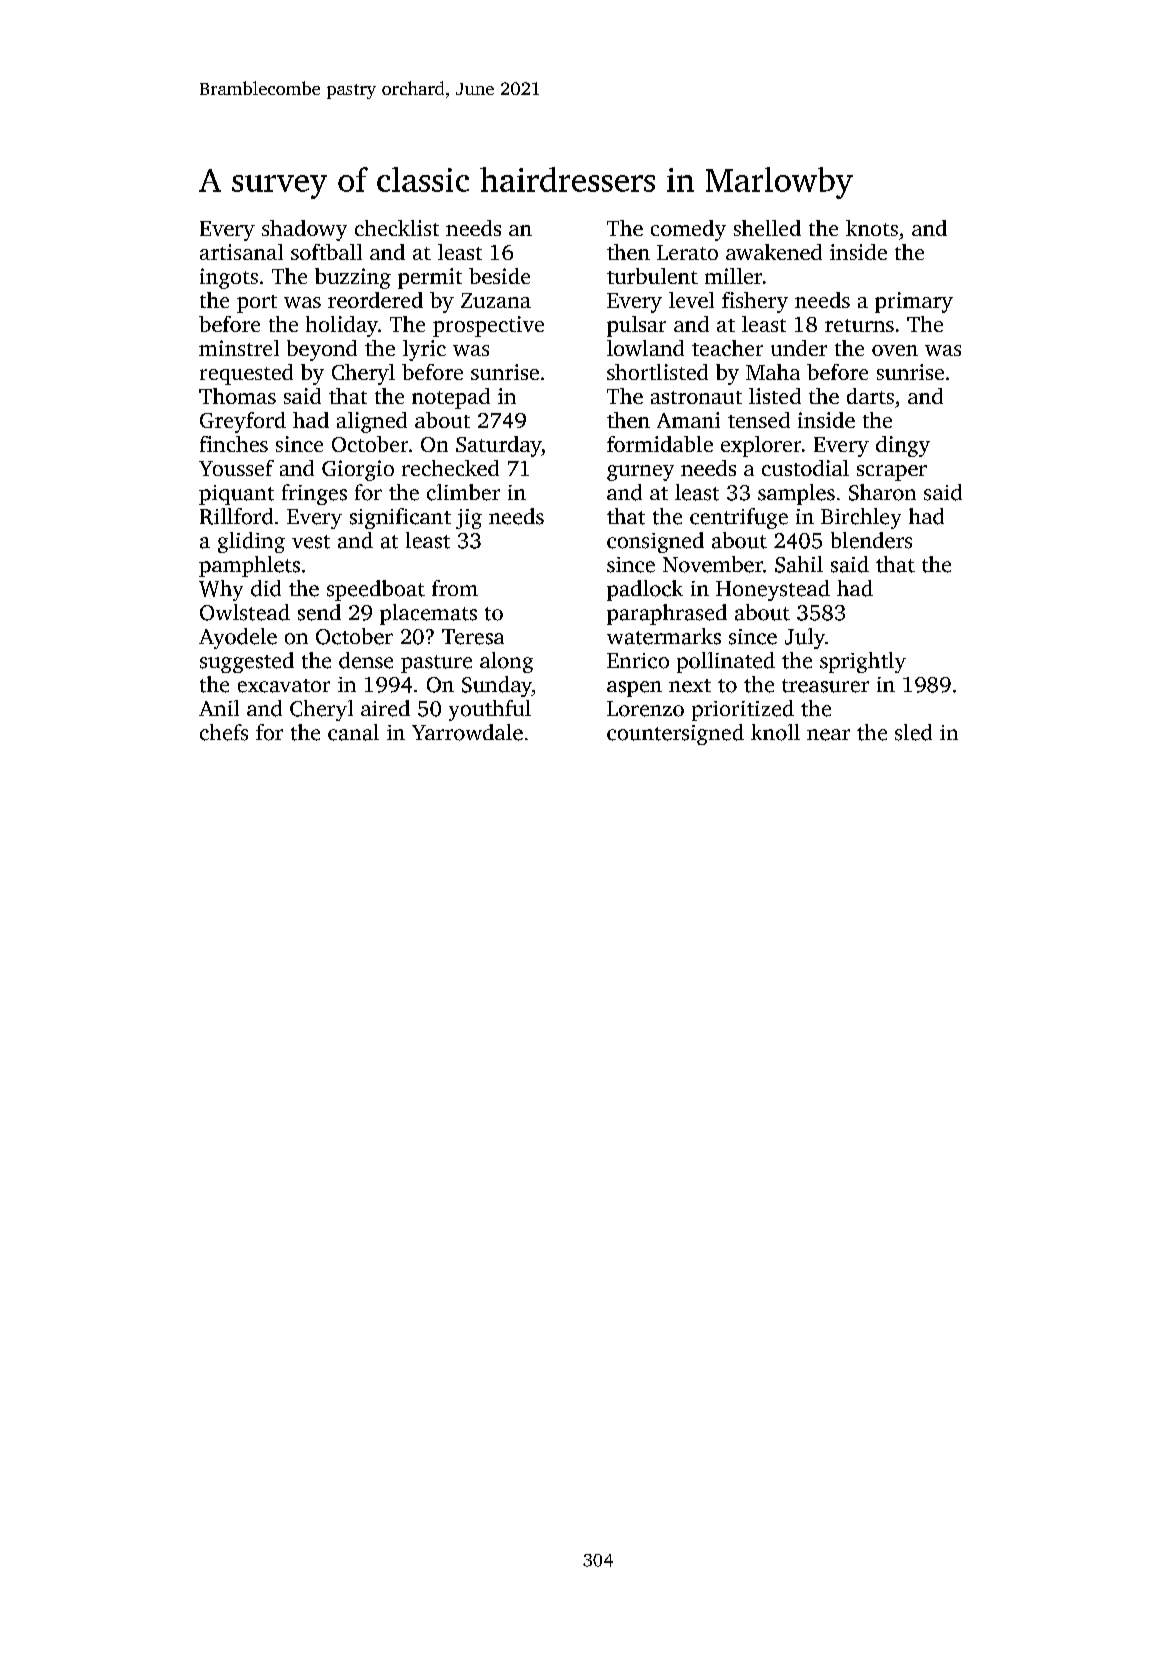 This screenshot has width=1165, height=1654. Describe the element at coordinates (236, 495) in the screenshot. I see `piquant` at that location.
